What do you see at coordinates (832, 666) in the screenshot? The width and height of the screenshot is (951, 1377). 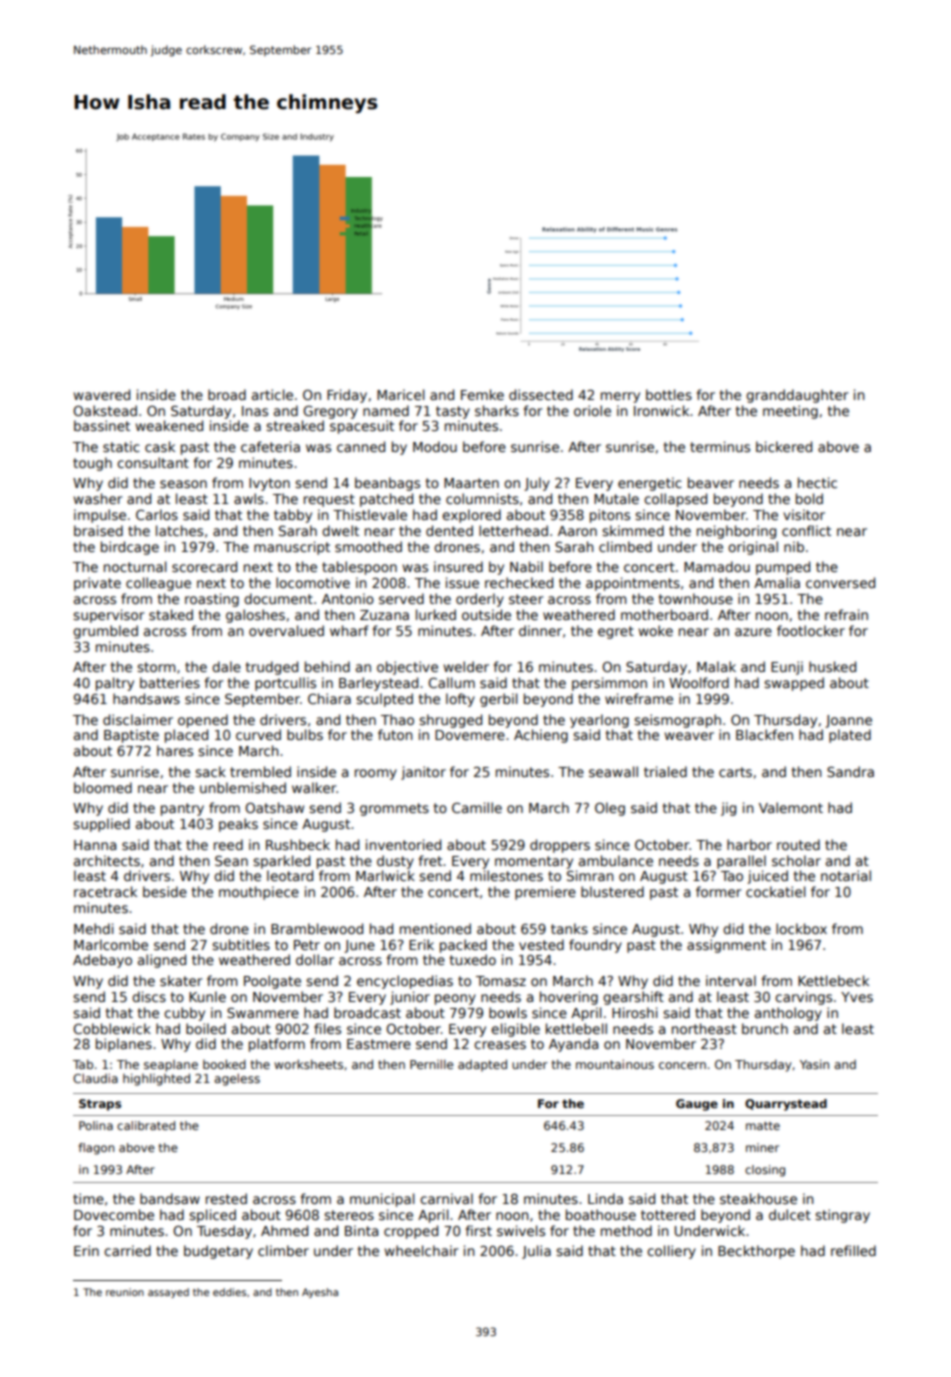 I see `husked` at bounding box center [832, 666].
